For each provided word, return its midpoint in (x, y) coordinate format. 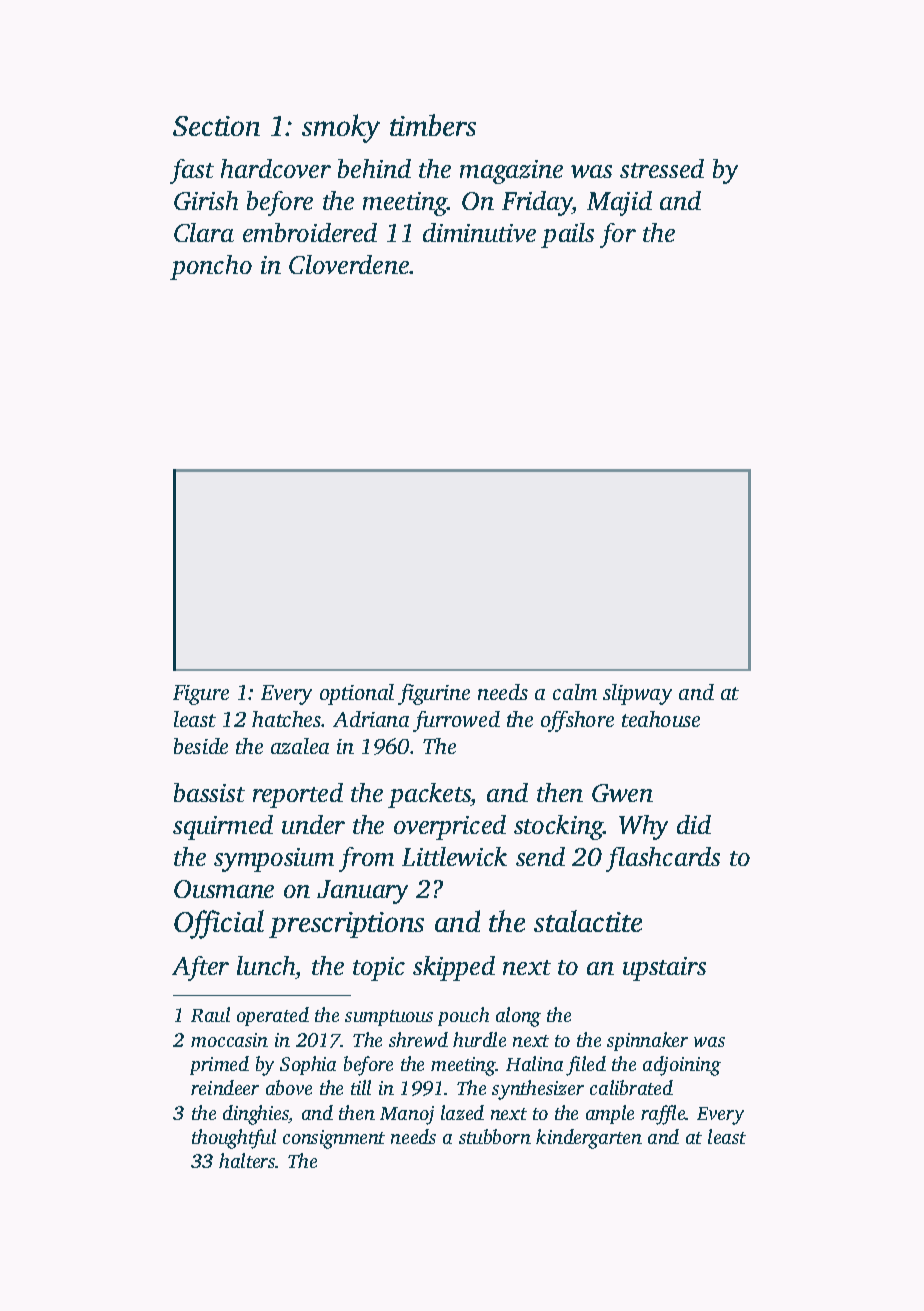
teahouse (661, 719)
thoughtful (234, 1139)
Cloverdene (349, 264)
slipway (637, 694)
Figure (201, 695)
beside (201, 746)
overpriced (450, 827)
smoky (341, 128)
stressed (662, 168)
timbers (433, 125)
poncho (211, 267)
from (366, 859)
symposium (274, 860)
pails (567, 235)
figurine (434, 694)
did (694, 824)
